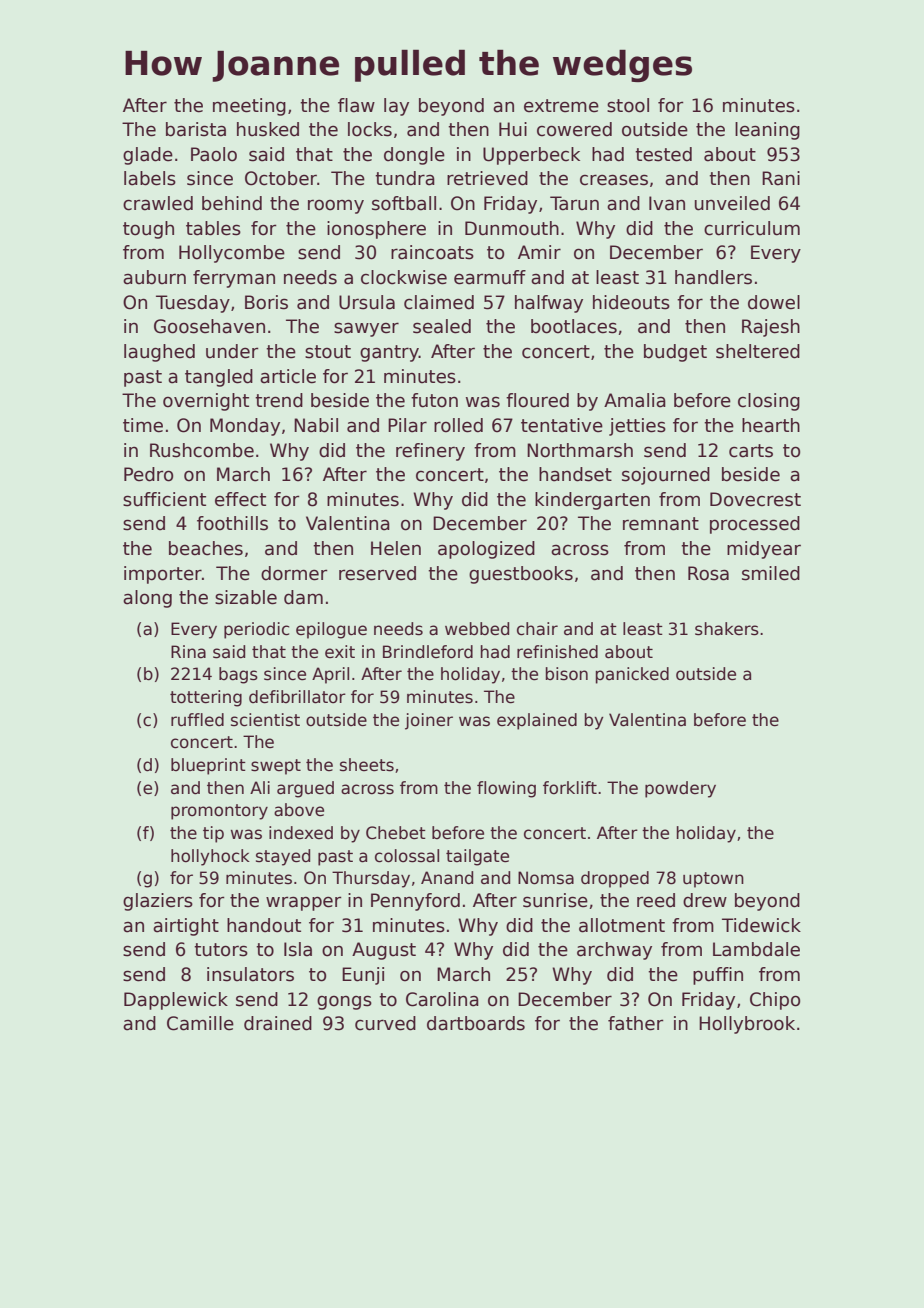 The width and height of the image is (924, 1308). What do you see at coordinates (771, 573) in the image?
I see `smiled` at bounding box center [771, 573].
